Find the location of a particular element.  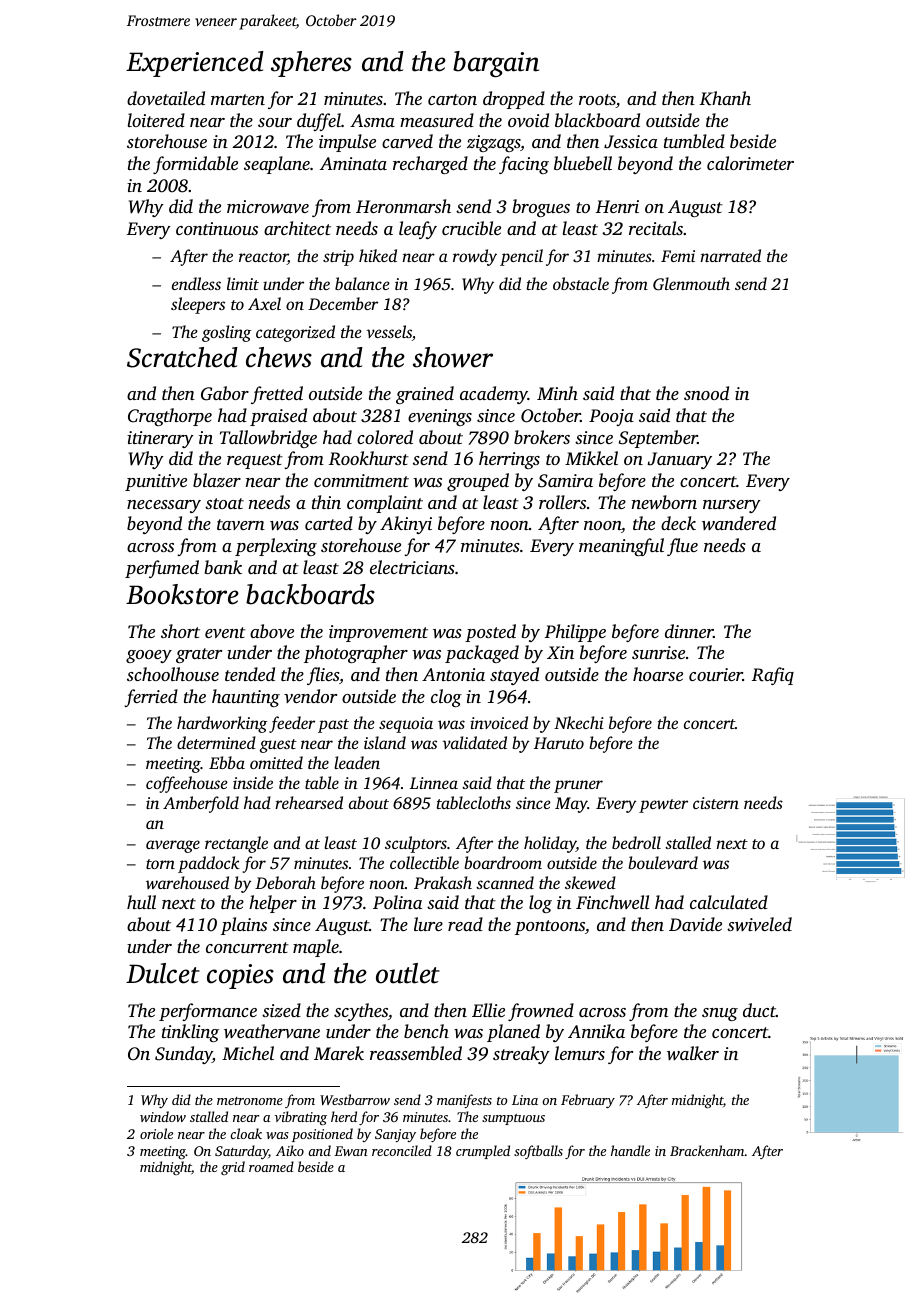

spheres is located at coordinates (311, 64).
